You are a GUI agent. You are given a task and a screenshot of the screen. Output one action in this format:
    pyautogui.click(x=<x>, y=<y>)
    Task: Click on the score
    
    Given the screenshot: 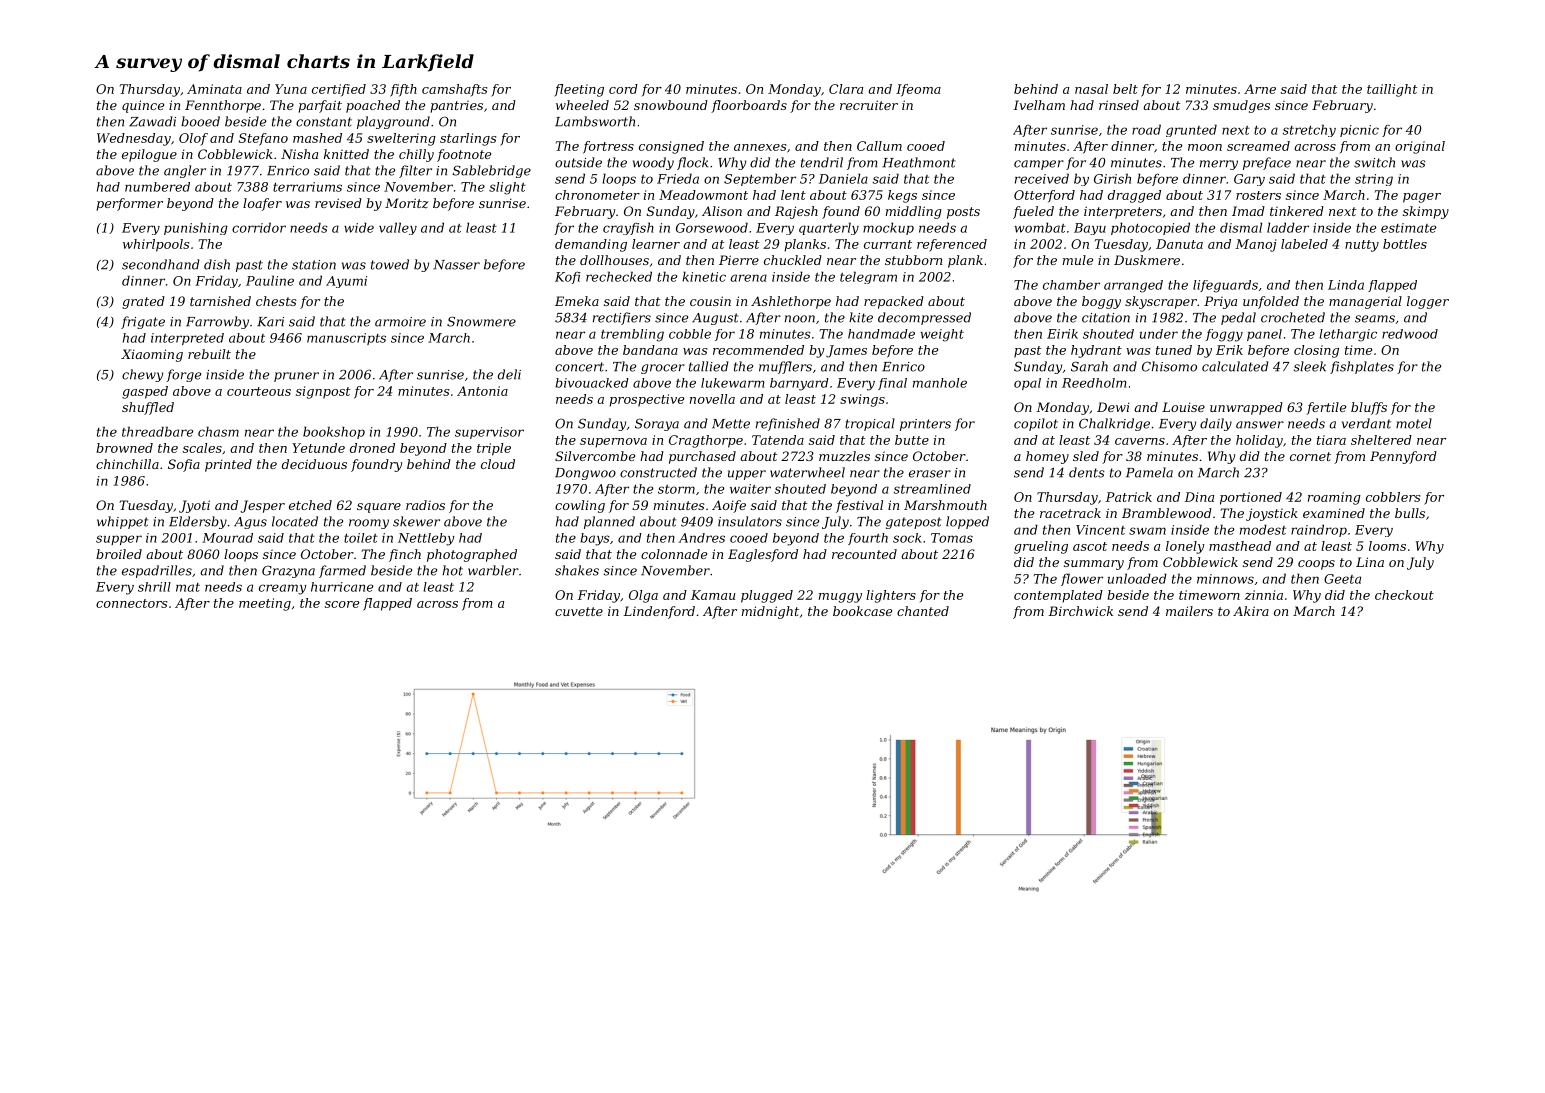 What is the action you would take?
    pyautogui.click(x=342, y=604)
